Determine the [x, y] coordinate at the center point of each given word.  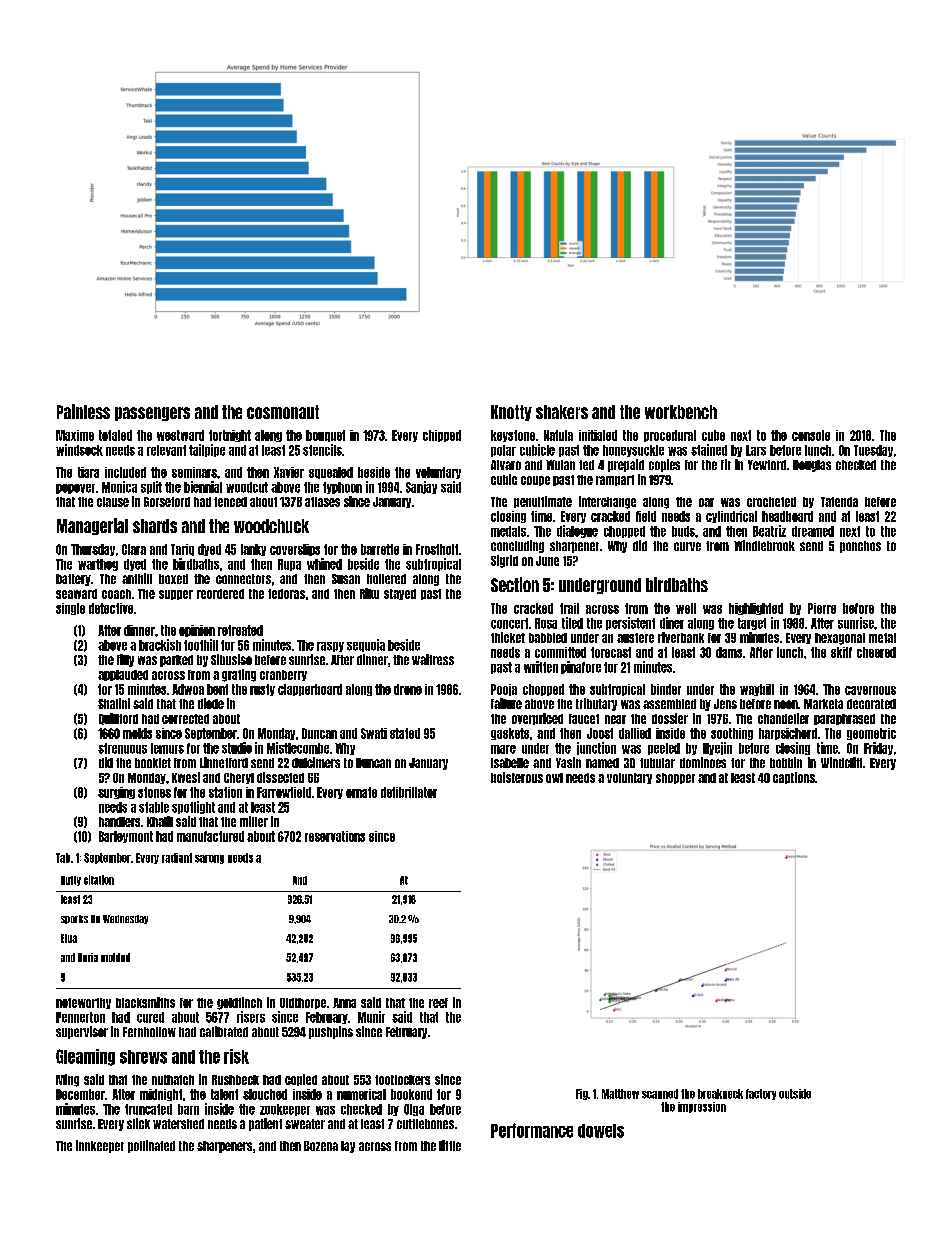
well [686, 608]
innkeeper [100, 1146]
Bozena [321, 1146]
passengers [152, 414]
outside [795, 1094]
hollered [386, 579]
